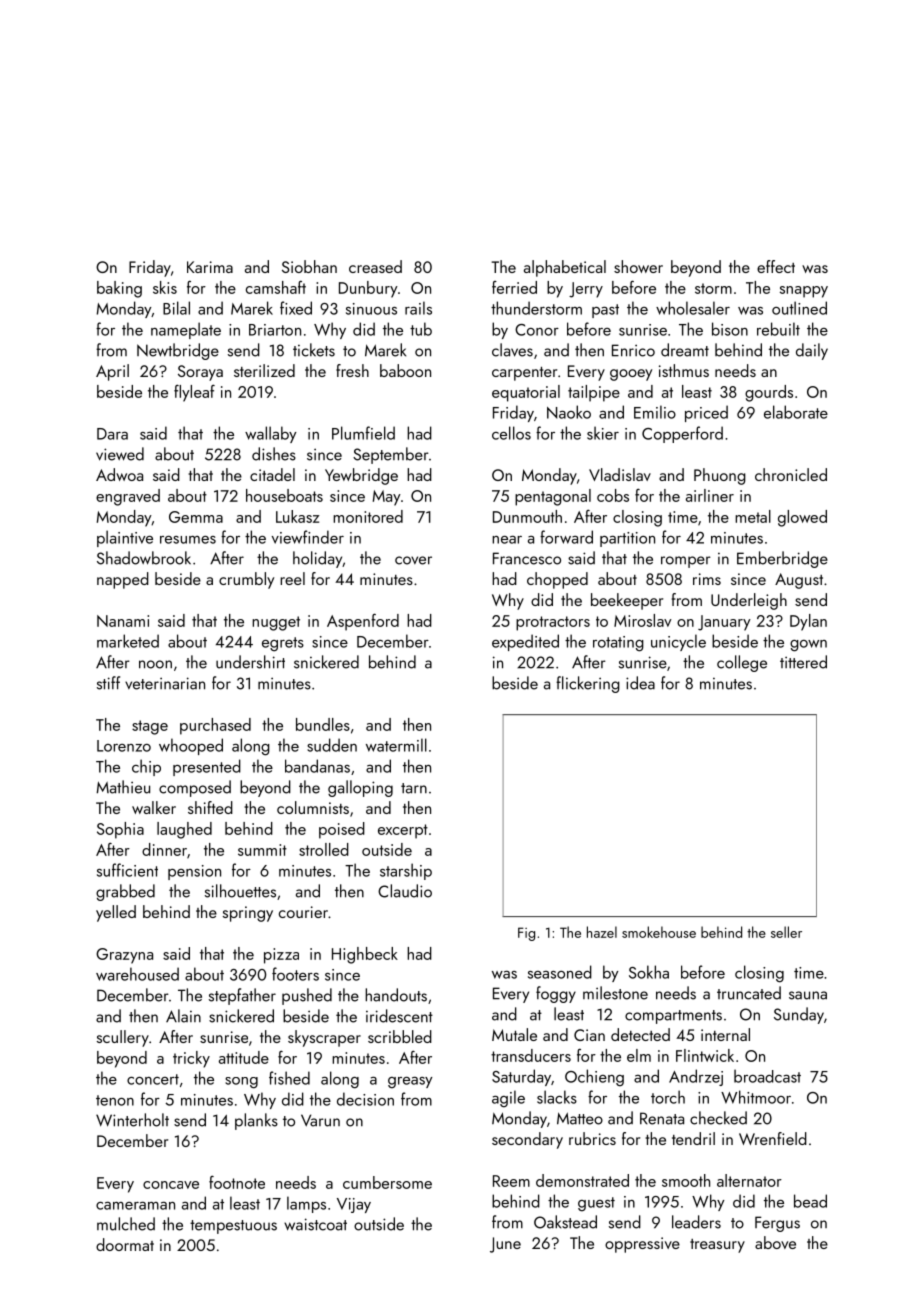 Image resolution: width=924 pixels, height=1311 pixels. Describe the element at coordinates (396, 745) in the screenshot. I see `watermill` at that location.
